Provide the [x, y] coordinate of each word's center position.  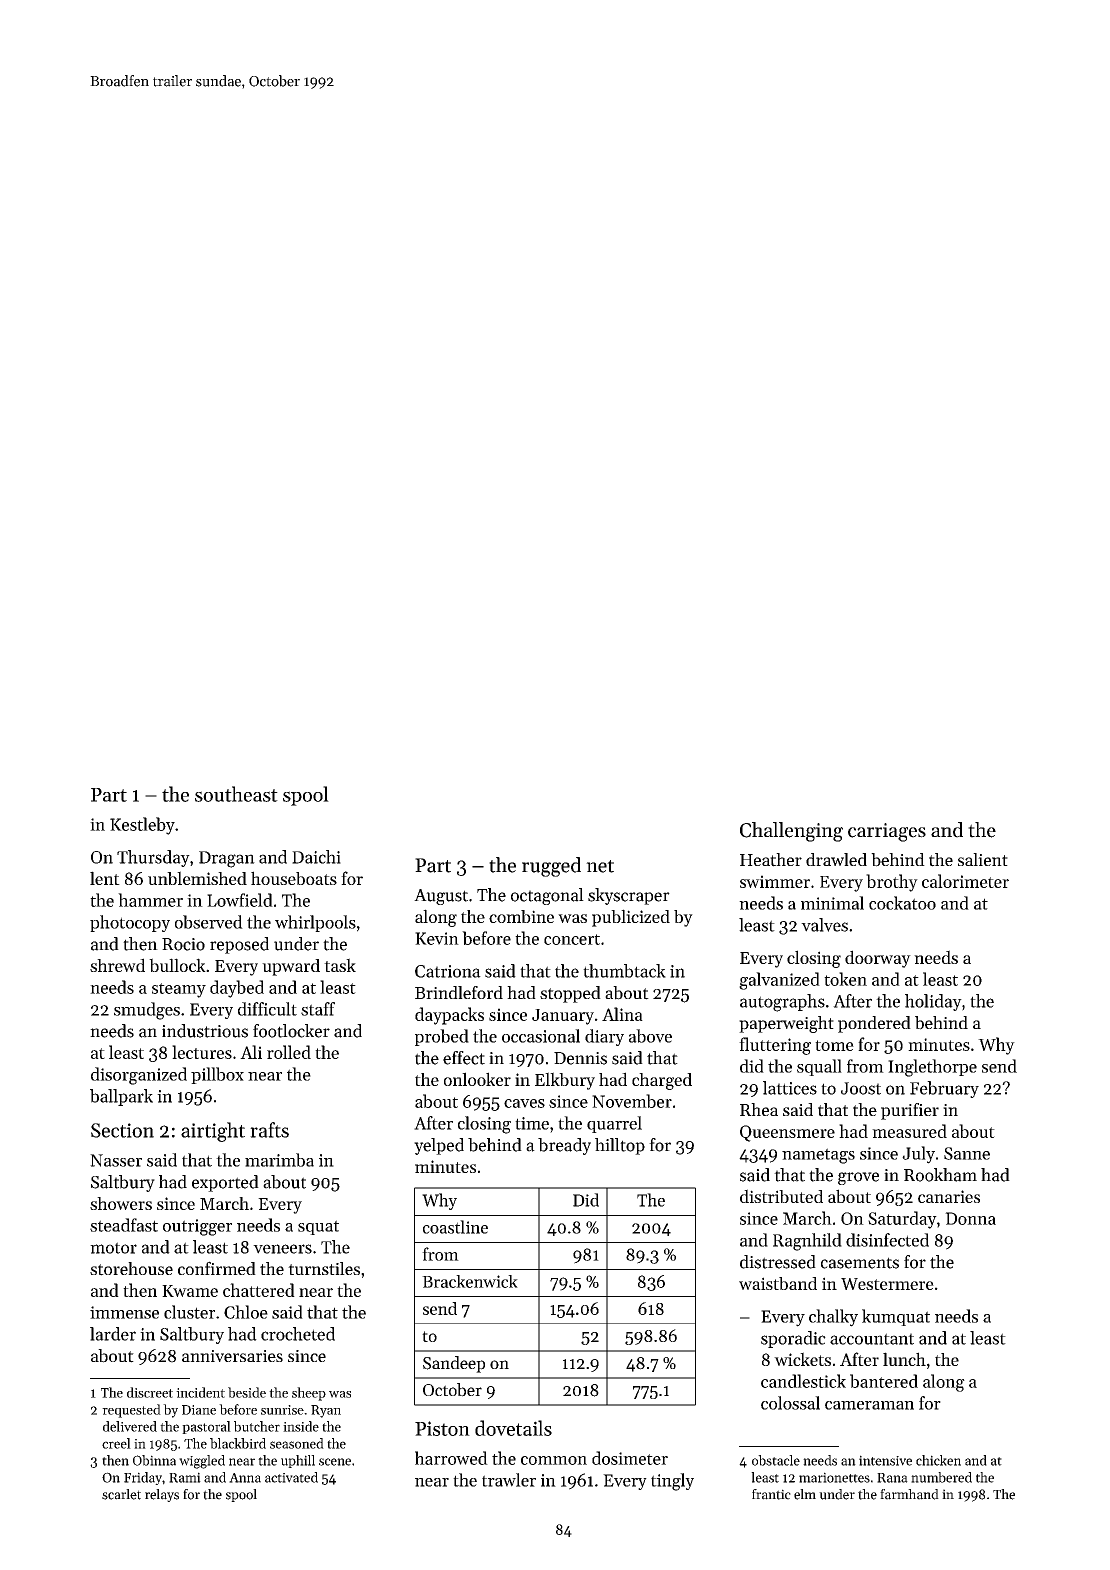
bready [564, 1146]
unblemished [197, 878]
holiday [933, 1002]
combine [521, 916]
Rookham [940, 1175]
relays [162, 1495]
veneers [282, 1249]
